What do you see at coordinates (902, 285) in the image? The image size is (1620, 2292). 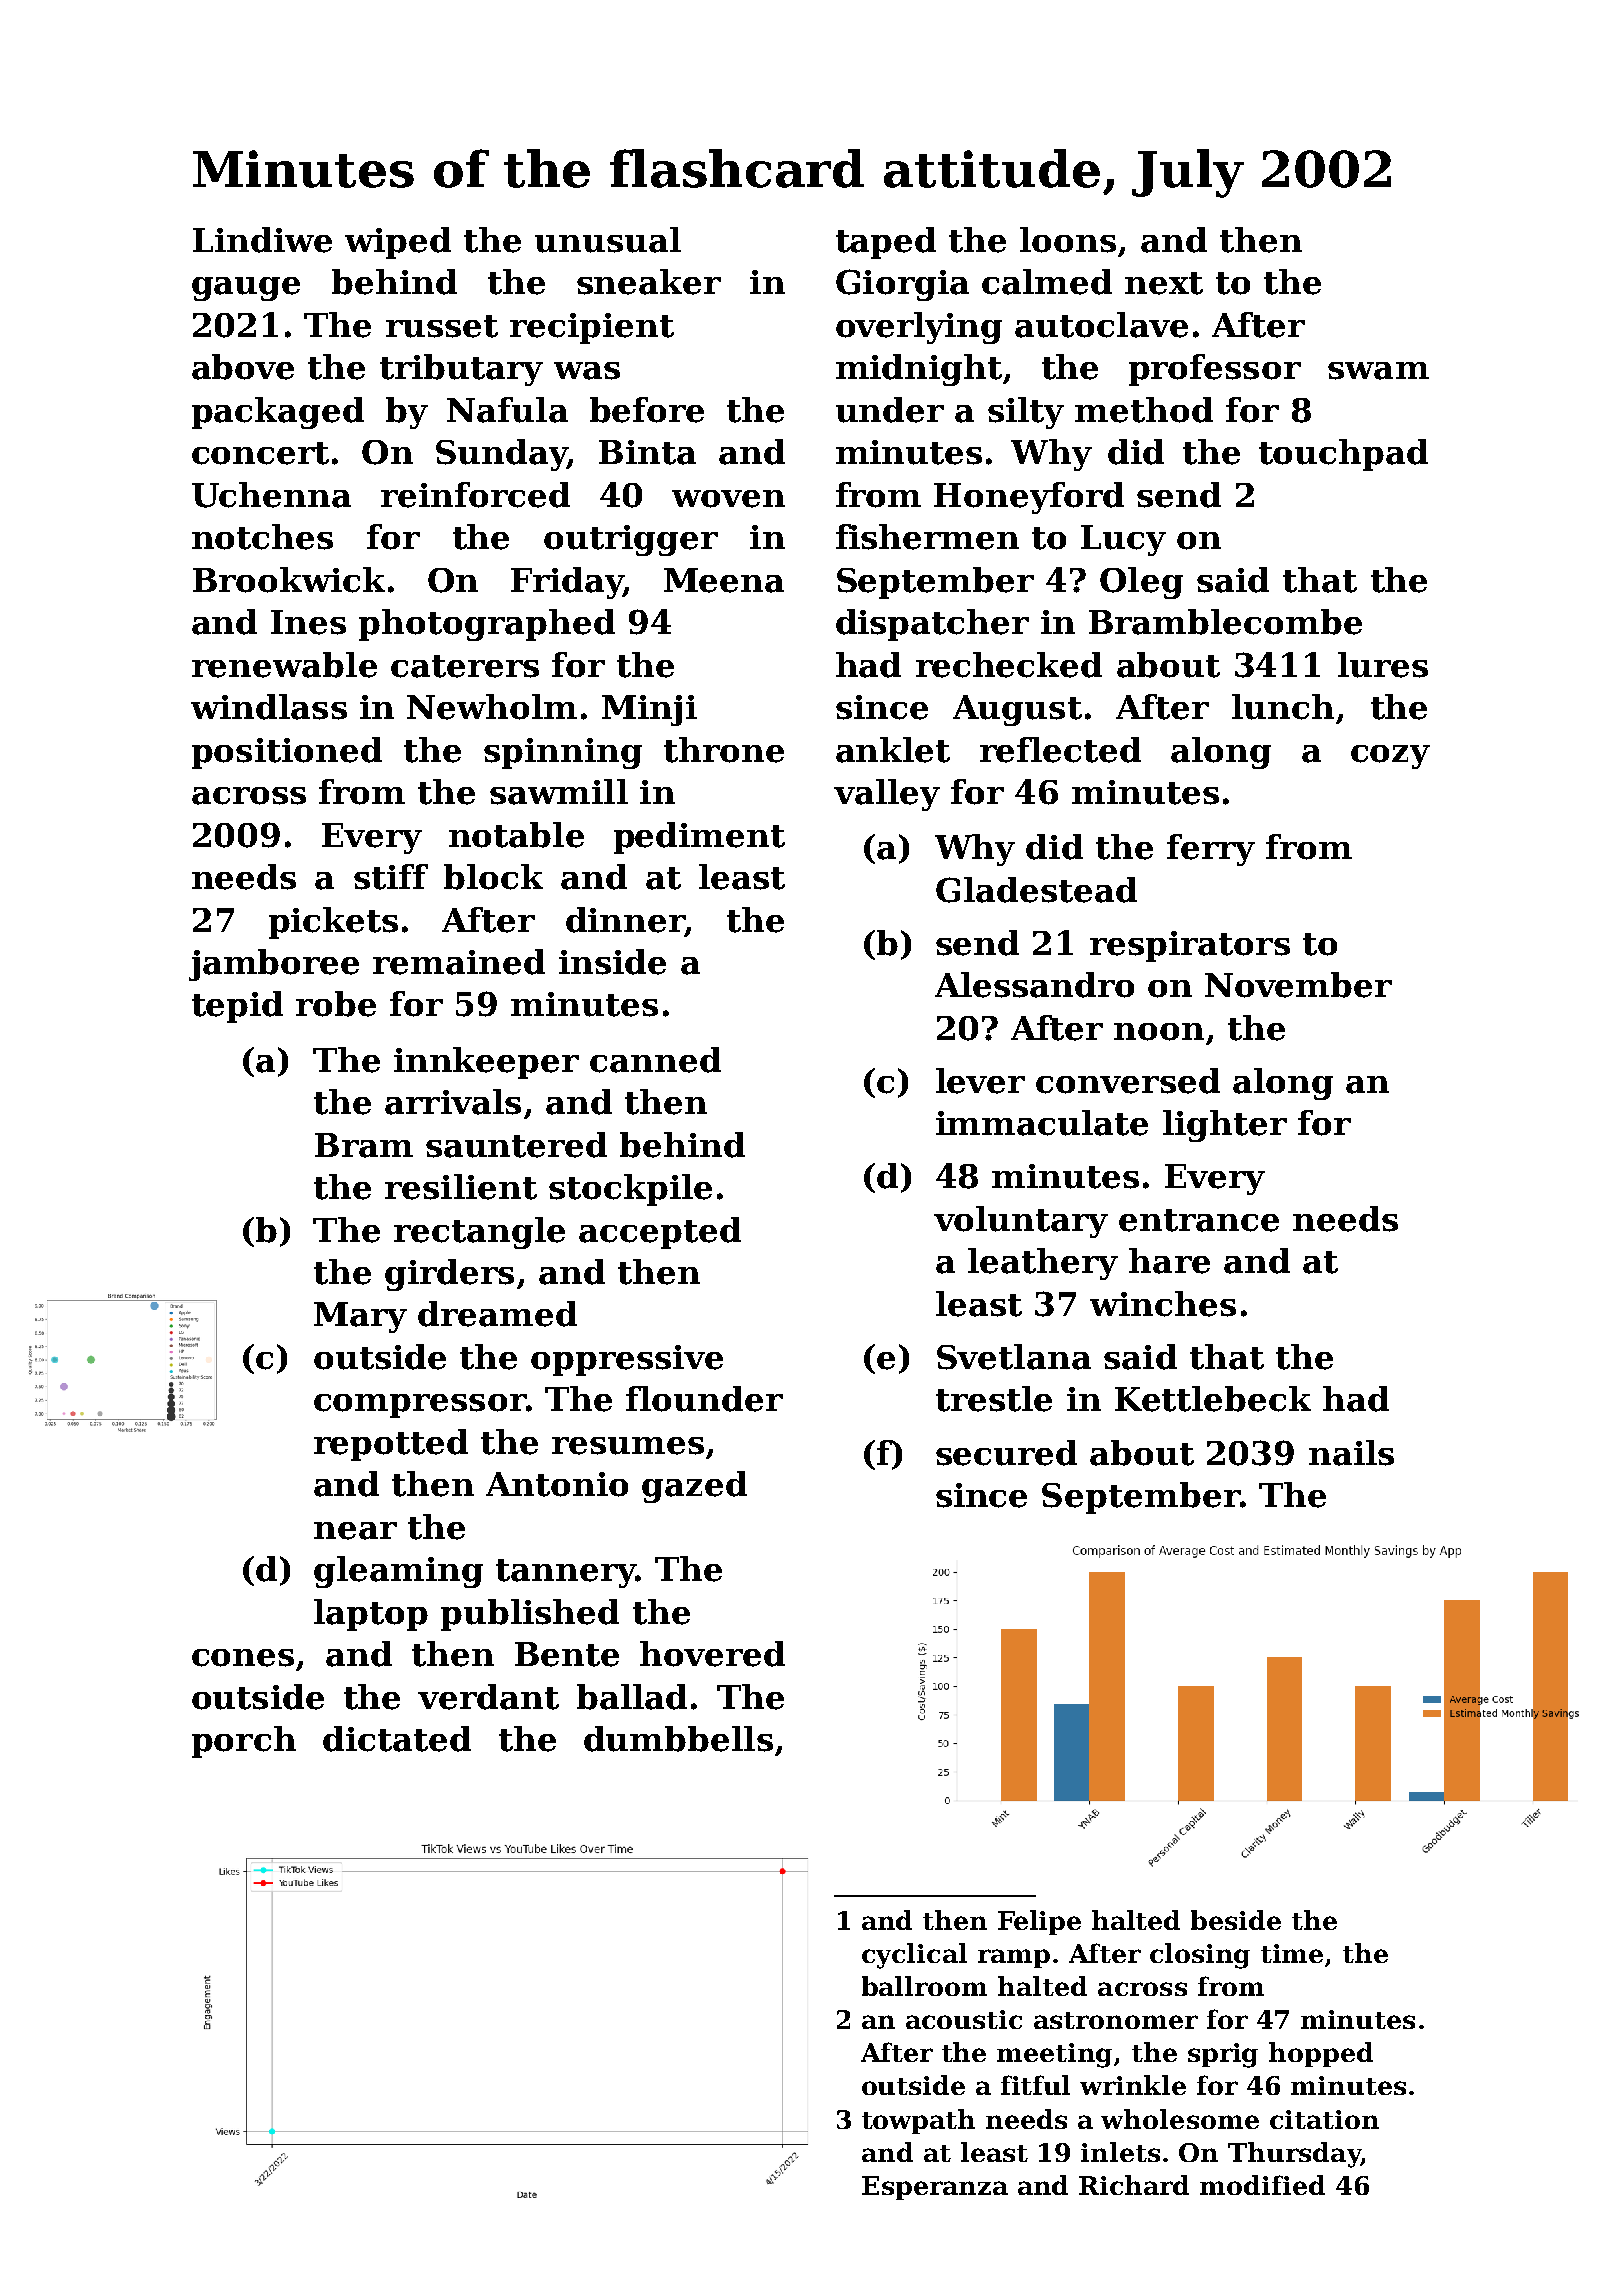 I see `Giorgia` at bounding box center [902, 285].
